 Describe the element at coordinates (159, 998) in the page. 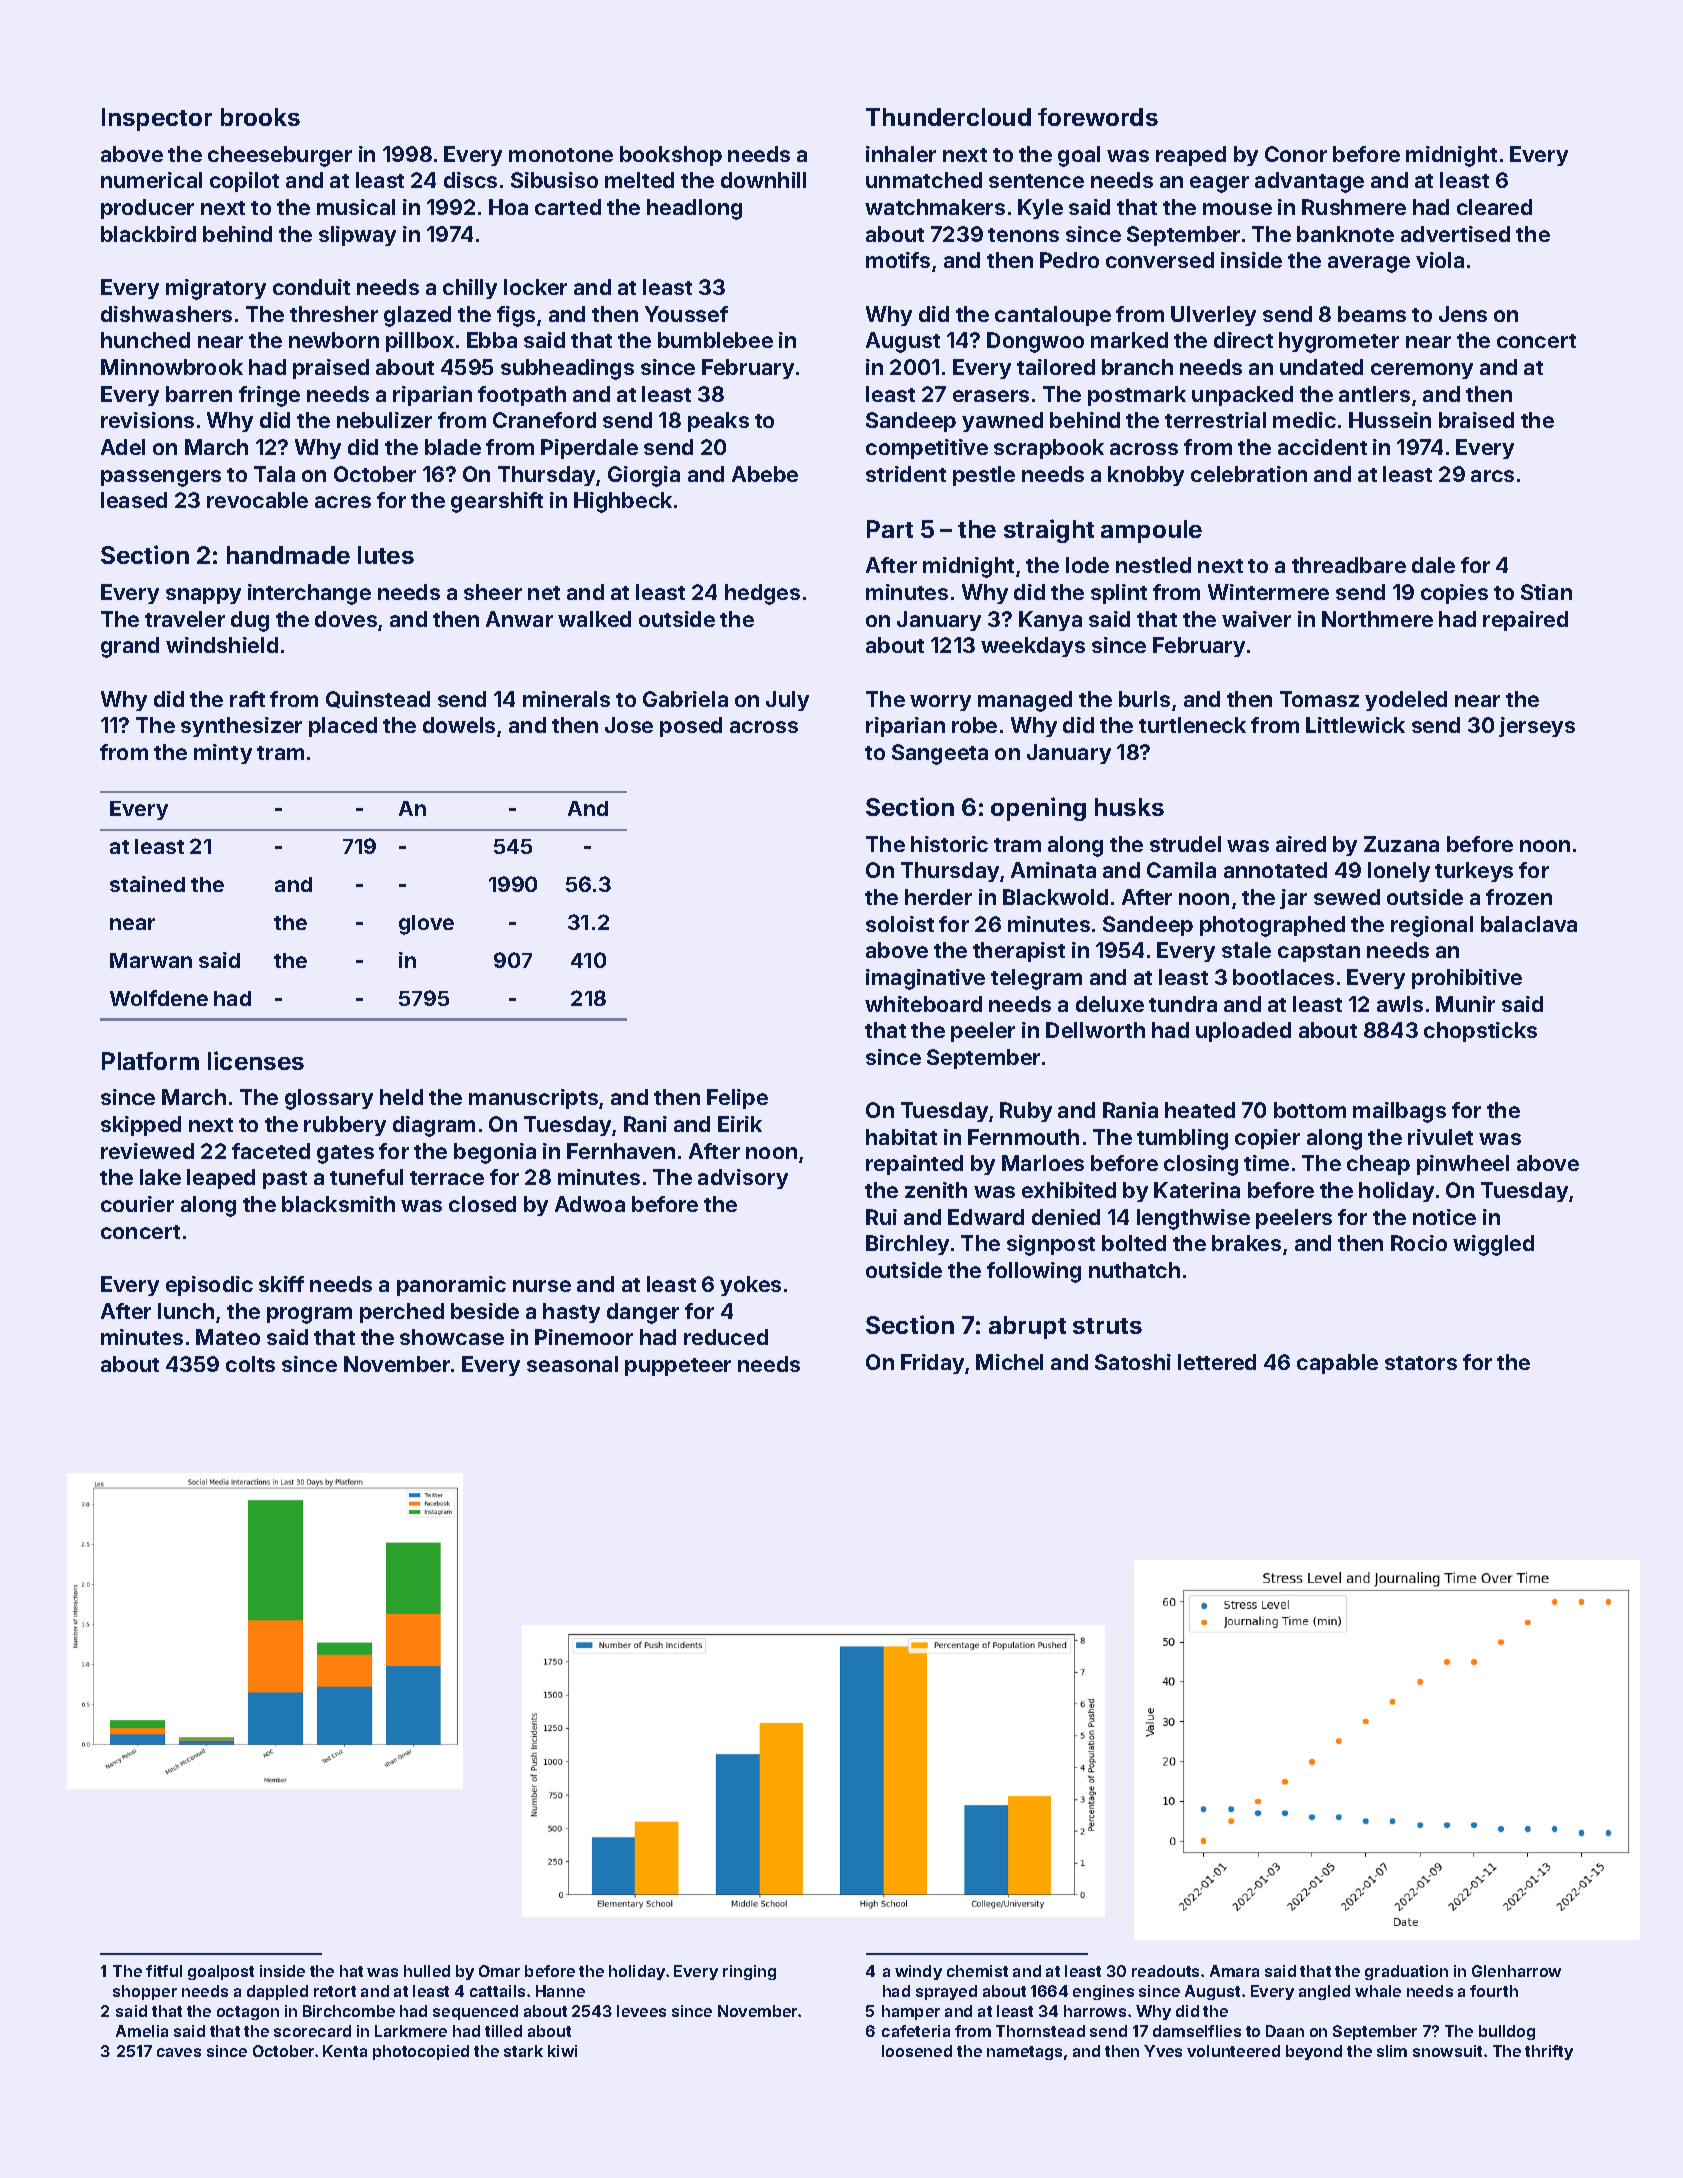

I see `Wolfdene` at that location.
